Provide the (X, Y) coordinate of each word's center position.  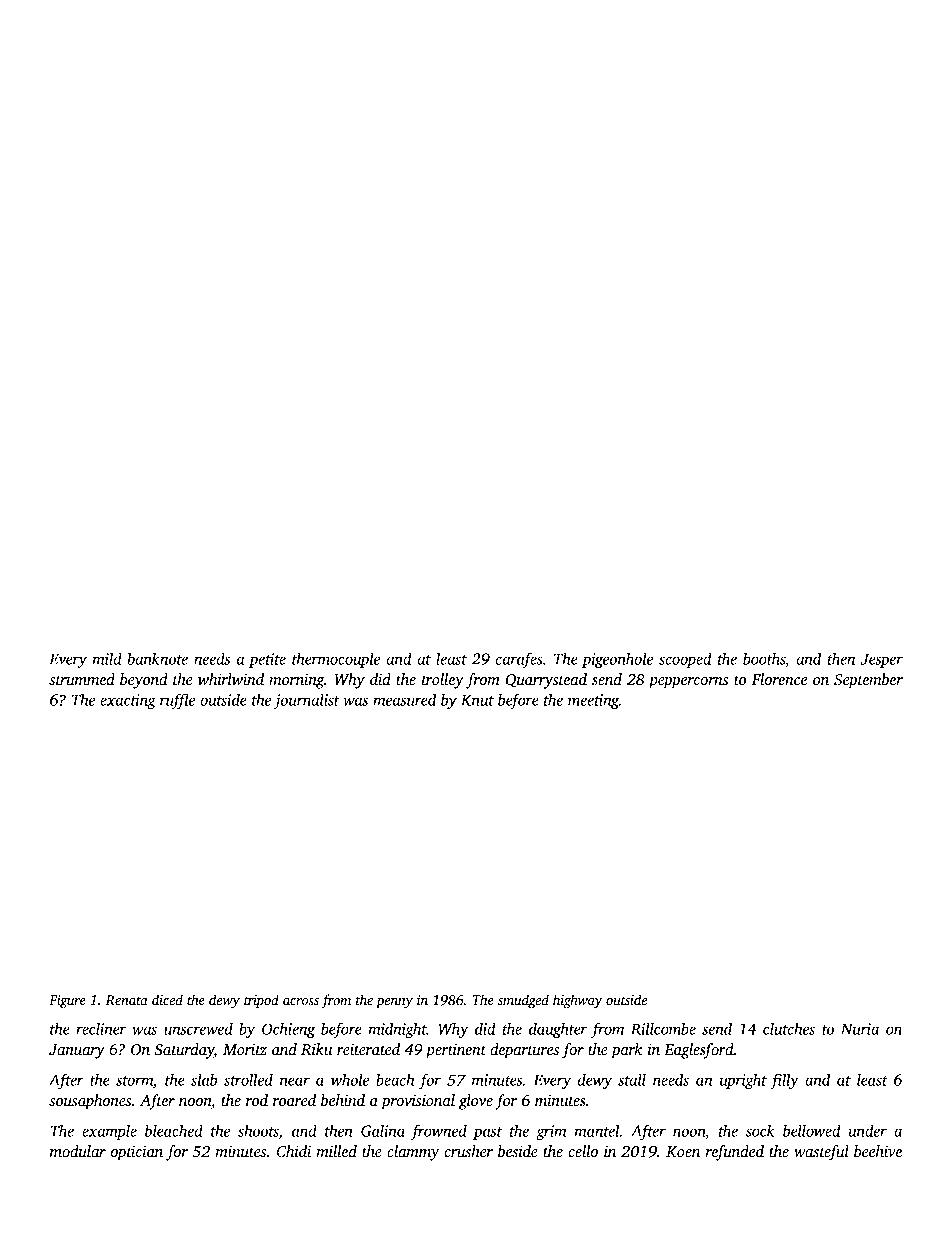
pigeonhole (617, 660)
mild (107, 658)
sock (760, 1130)
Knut (477, 700)
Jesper (882, 661)
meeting (593, 701)
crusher (468, 1151)
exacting (128, 701)
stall (632, 1079)
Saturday (184, 1051)
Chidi (294, 1151)
